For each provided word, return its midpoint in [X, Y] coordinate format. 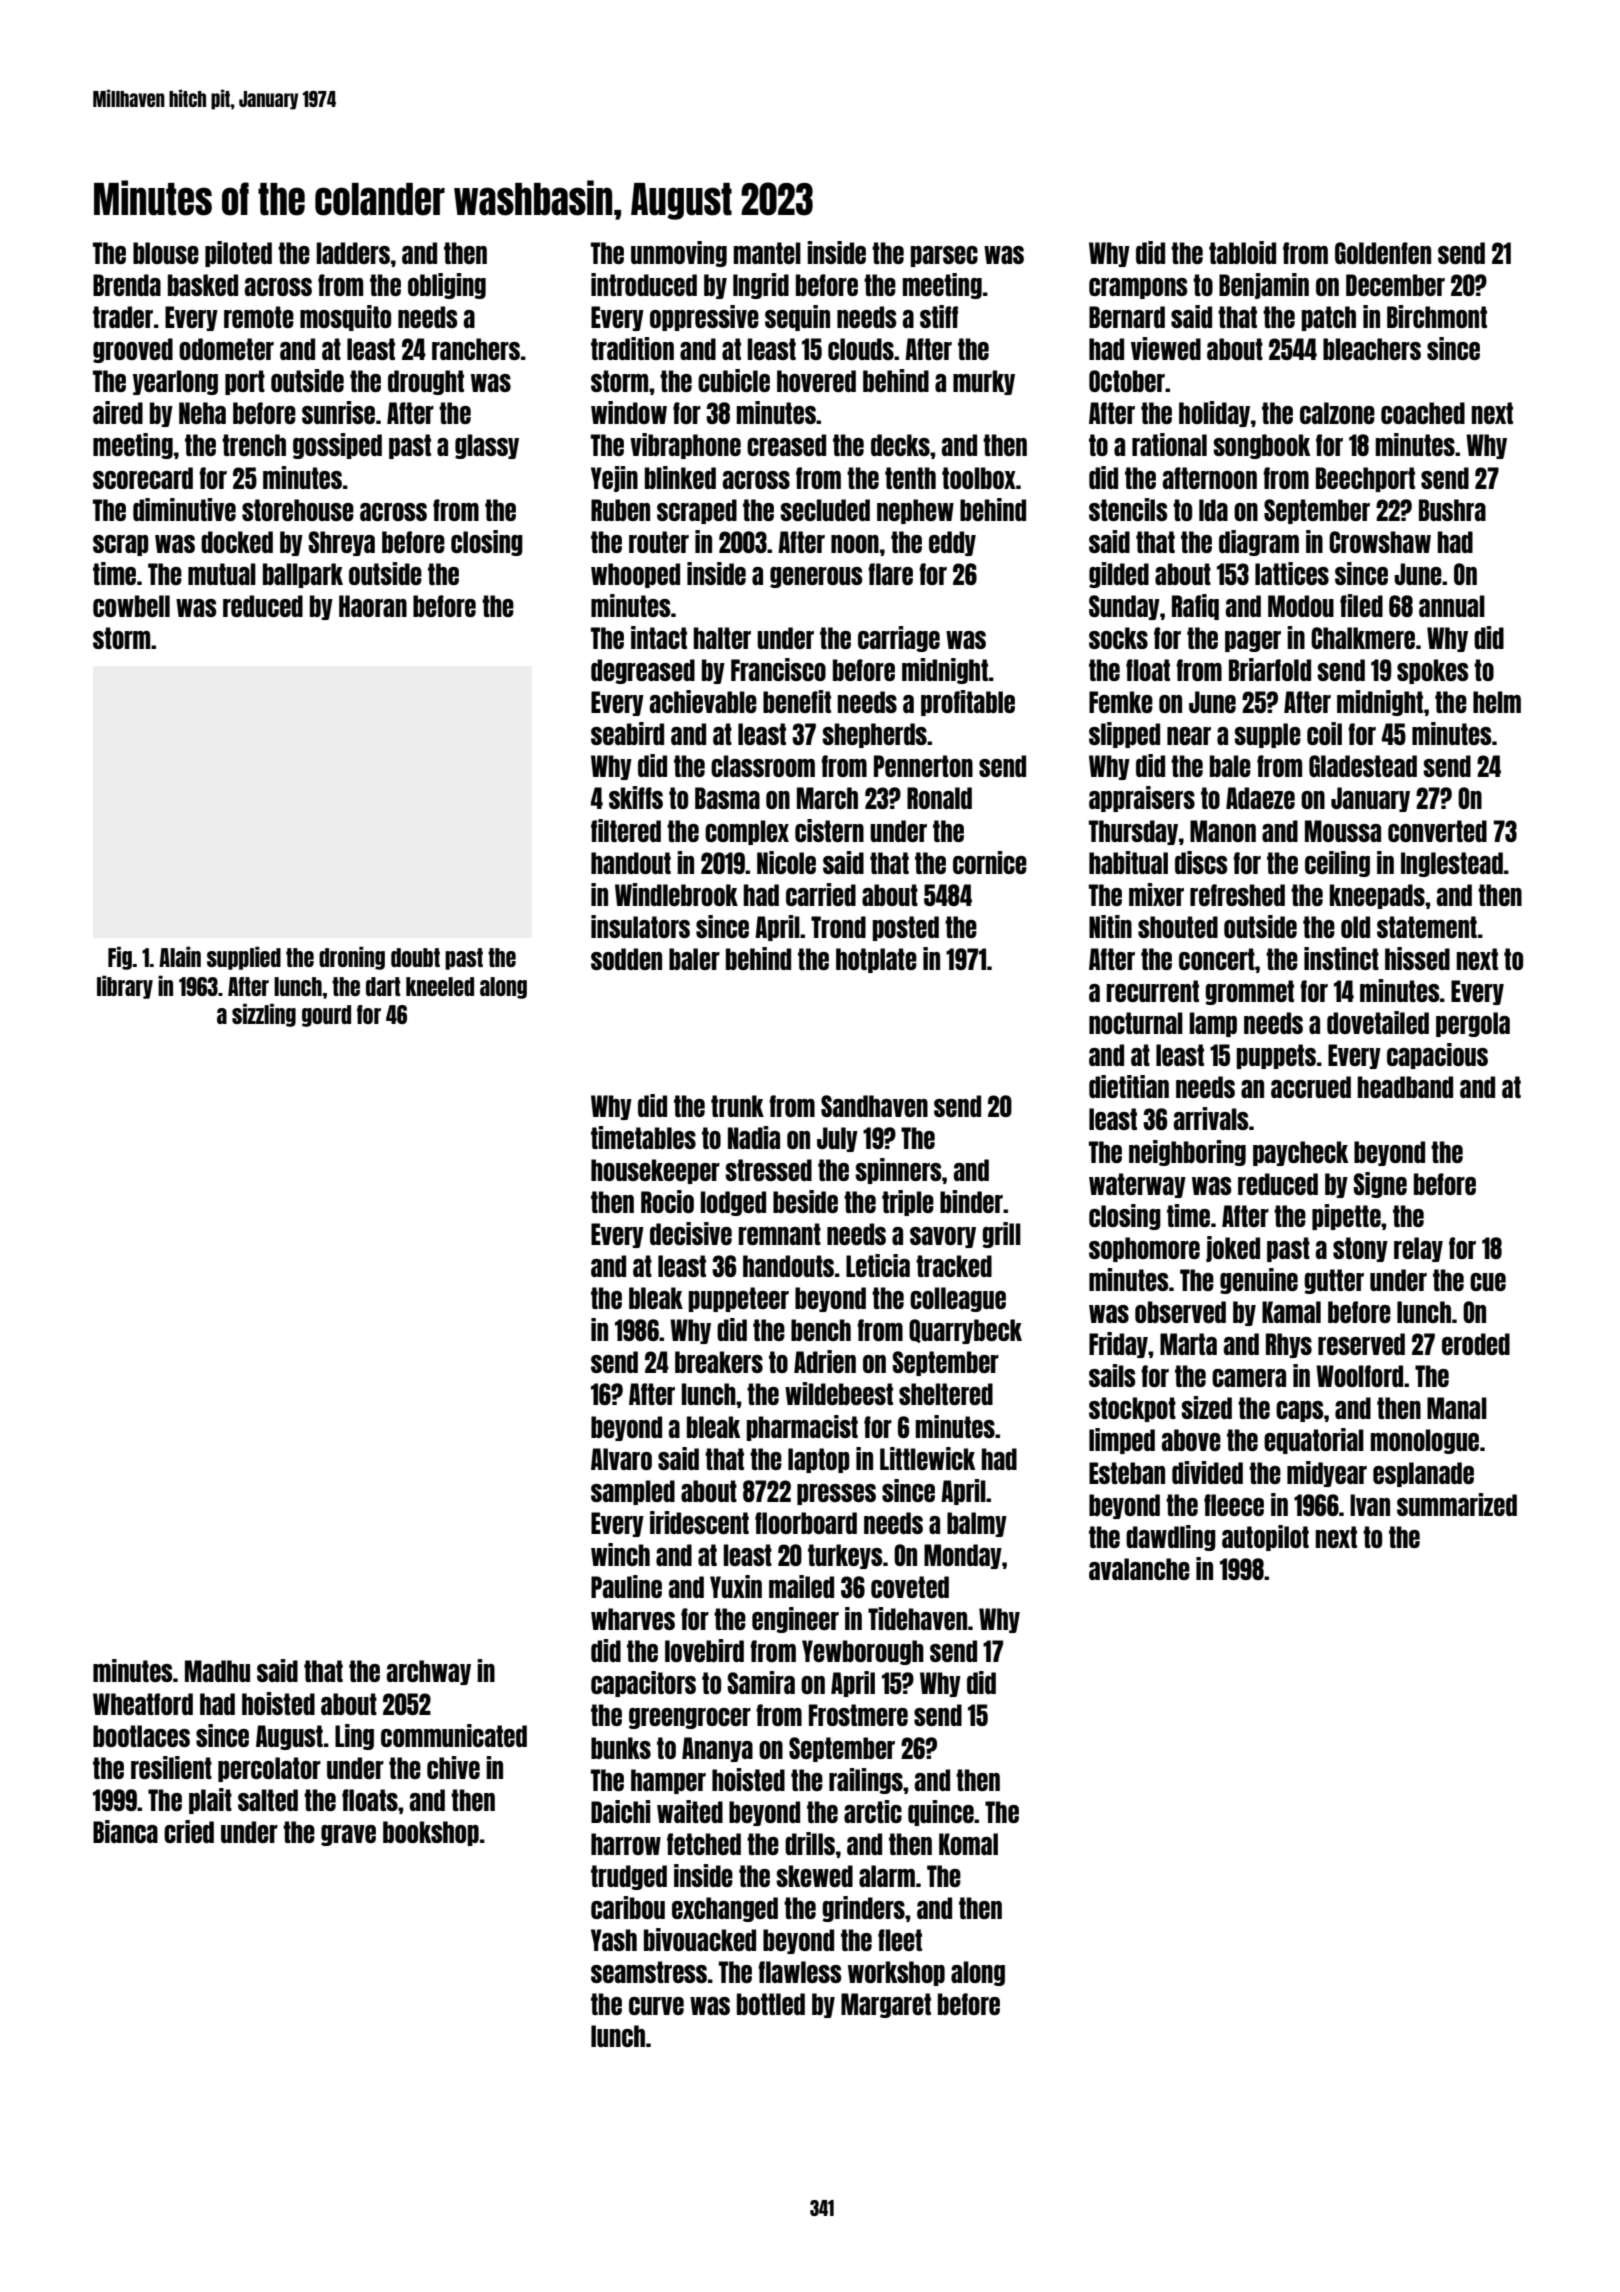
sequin [797, 318]
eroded [1476, 1344]
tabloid [1242, 252]
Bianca [125, 1831]
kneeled [440, 986]
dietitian [1129, 1086]
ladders [353, 253]
